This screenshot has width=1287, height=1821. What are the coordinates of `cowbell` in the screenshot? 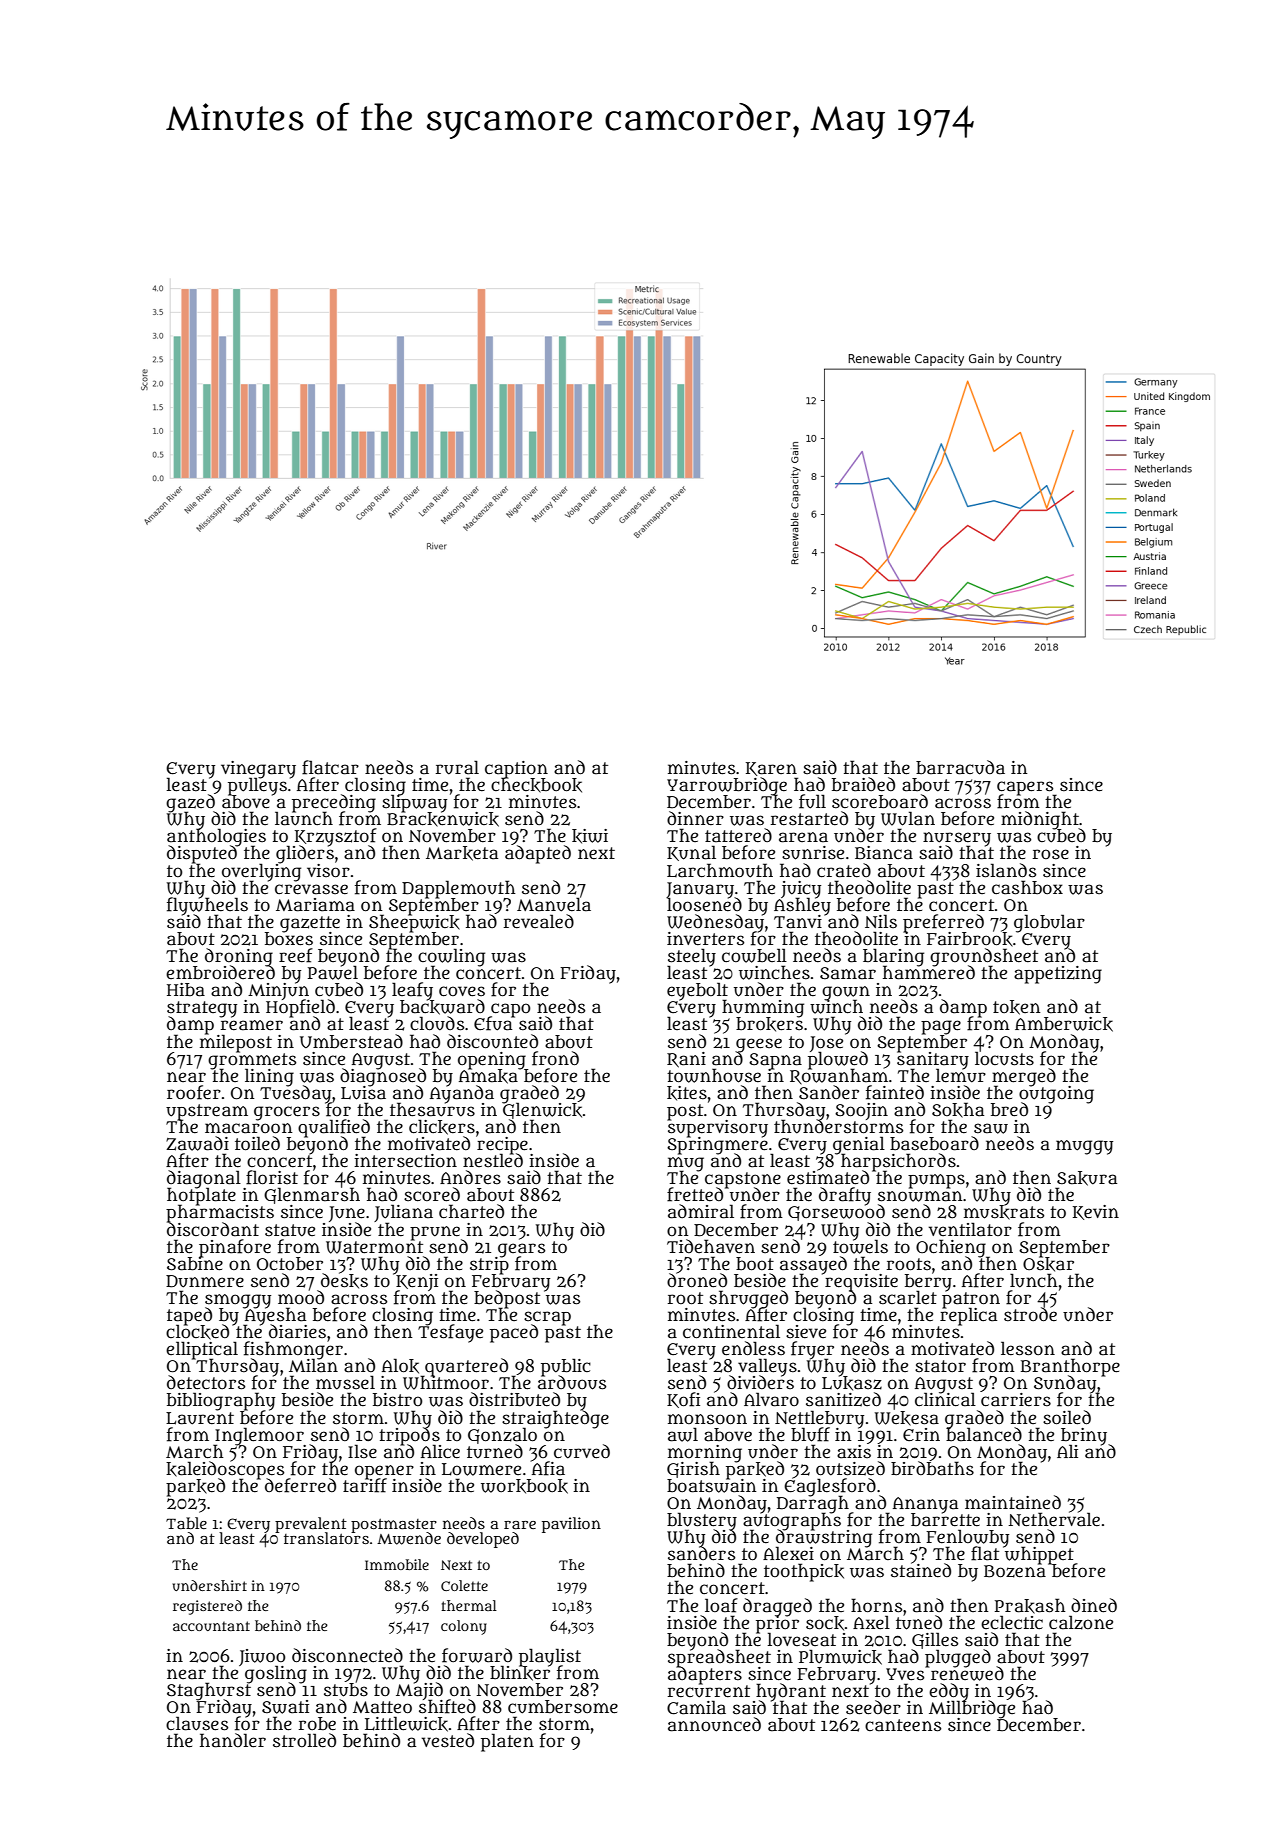 It's located at (754, 955).
